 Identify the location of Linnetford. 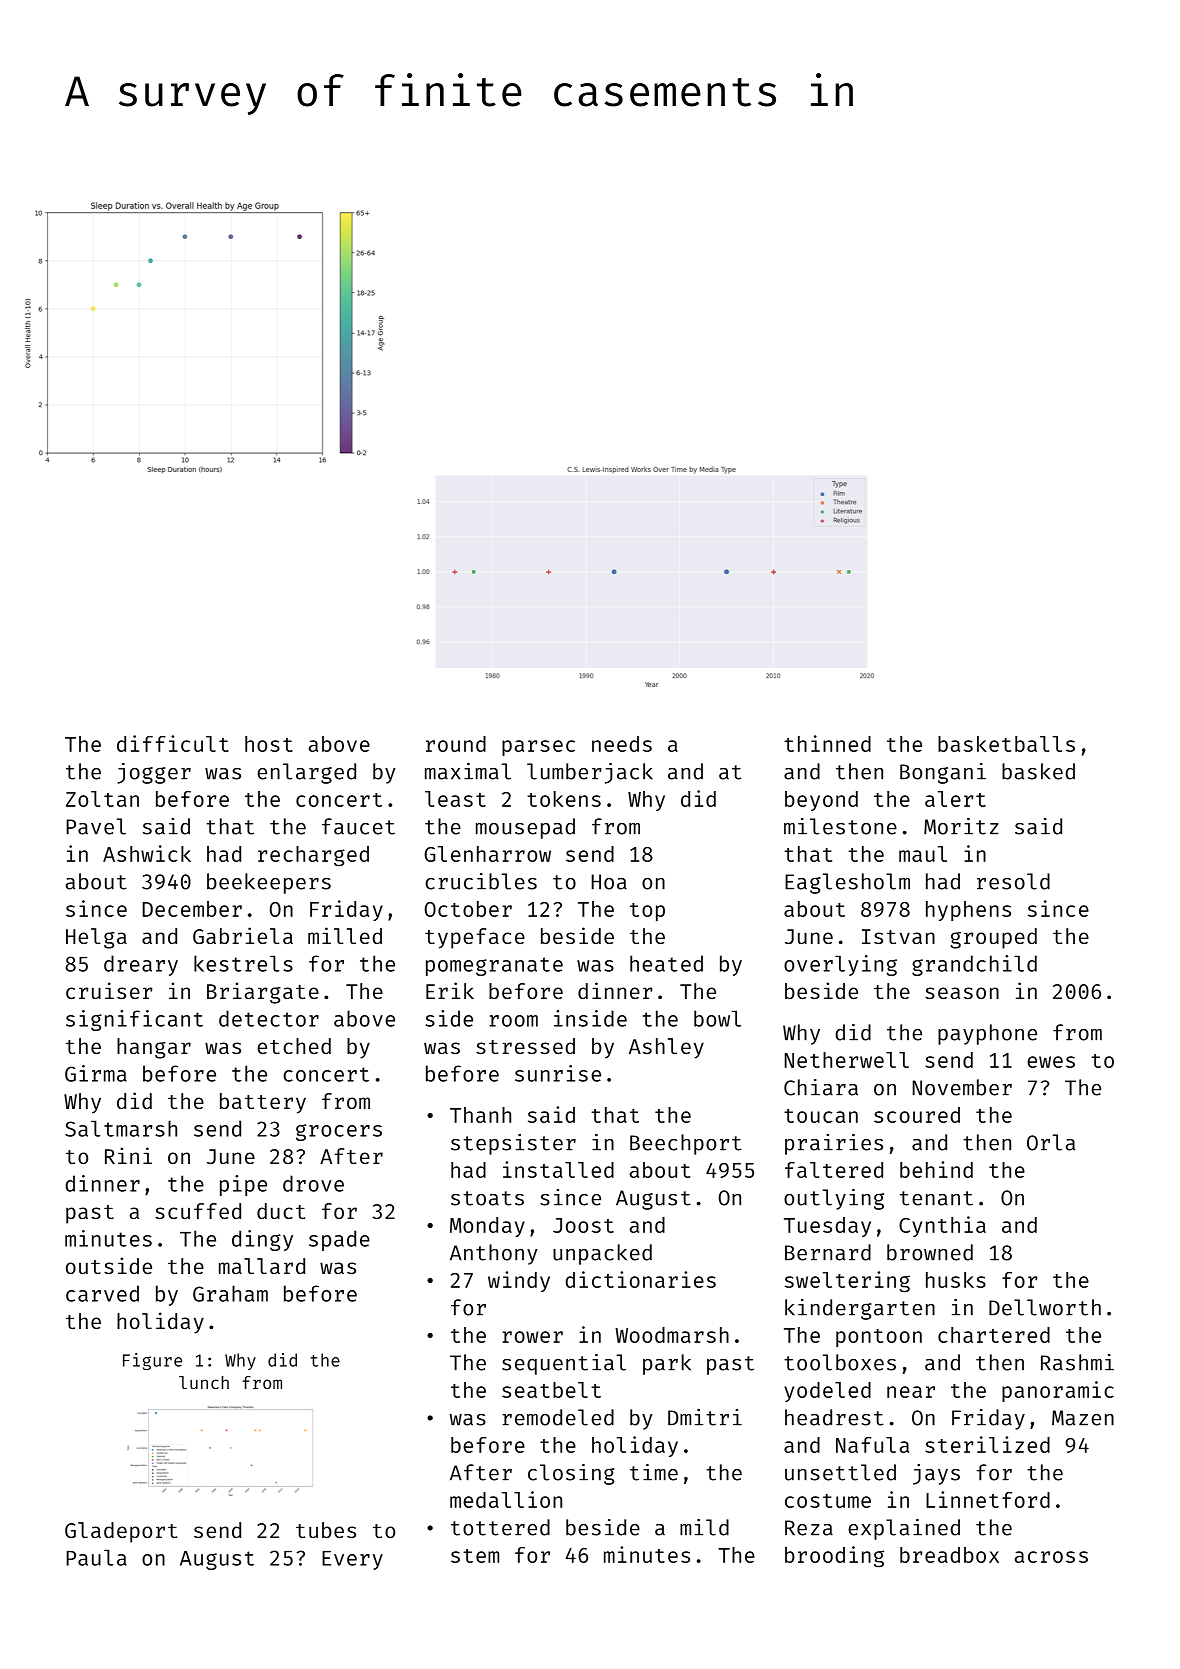
(988, 1499).
